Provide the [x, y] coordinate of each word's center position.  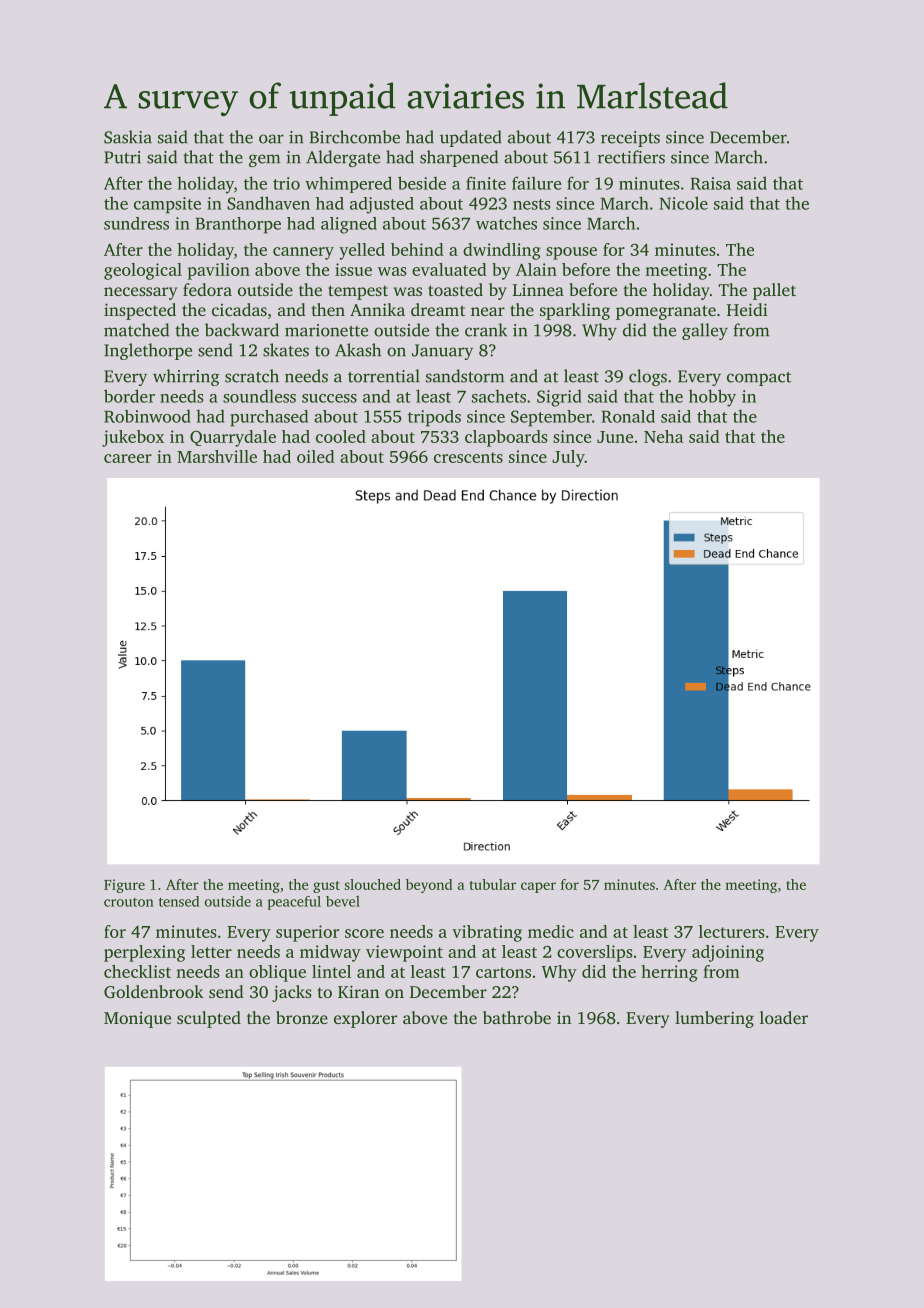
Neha [663, 436]
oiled [316, 456]
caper [538, 887]
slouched [372, 884]
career [128, 458]
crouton [129, 902]
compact [759, 379]
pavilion [219, 271]
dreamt [438, 309]
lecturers [732, 931]
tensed [179, 901]
